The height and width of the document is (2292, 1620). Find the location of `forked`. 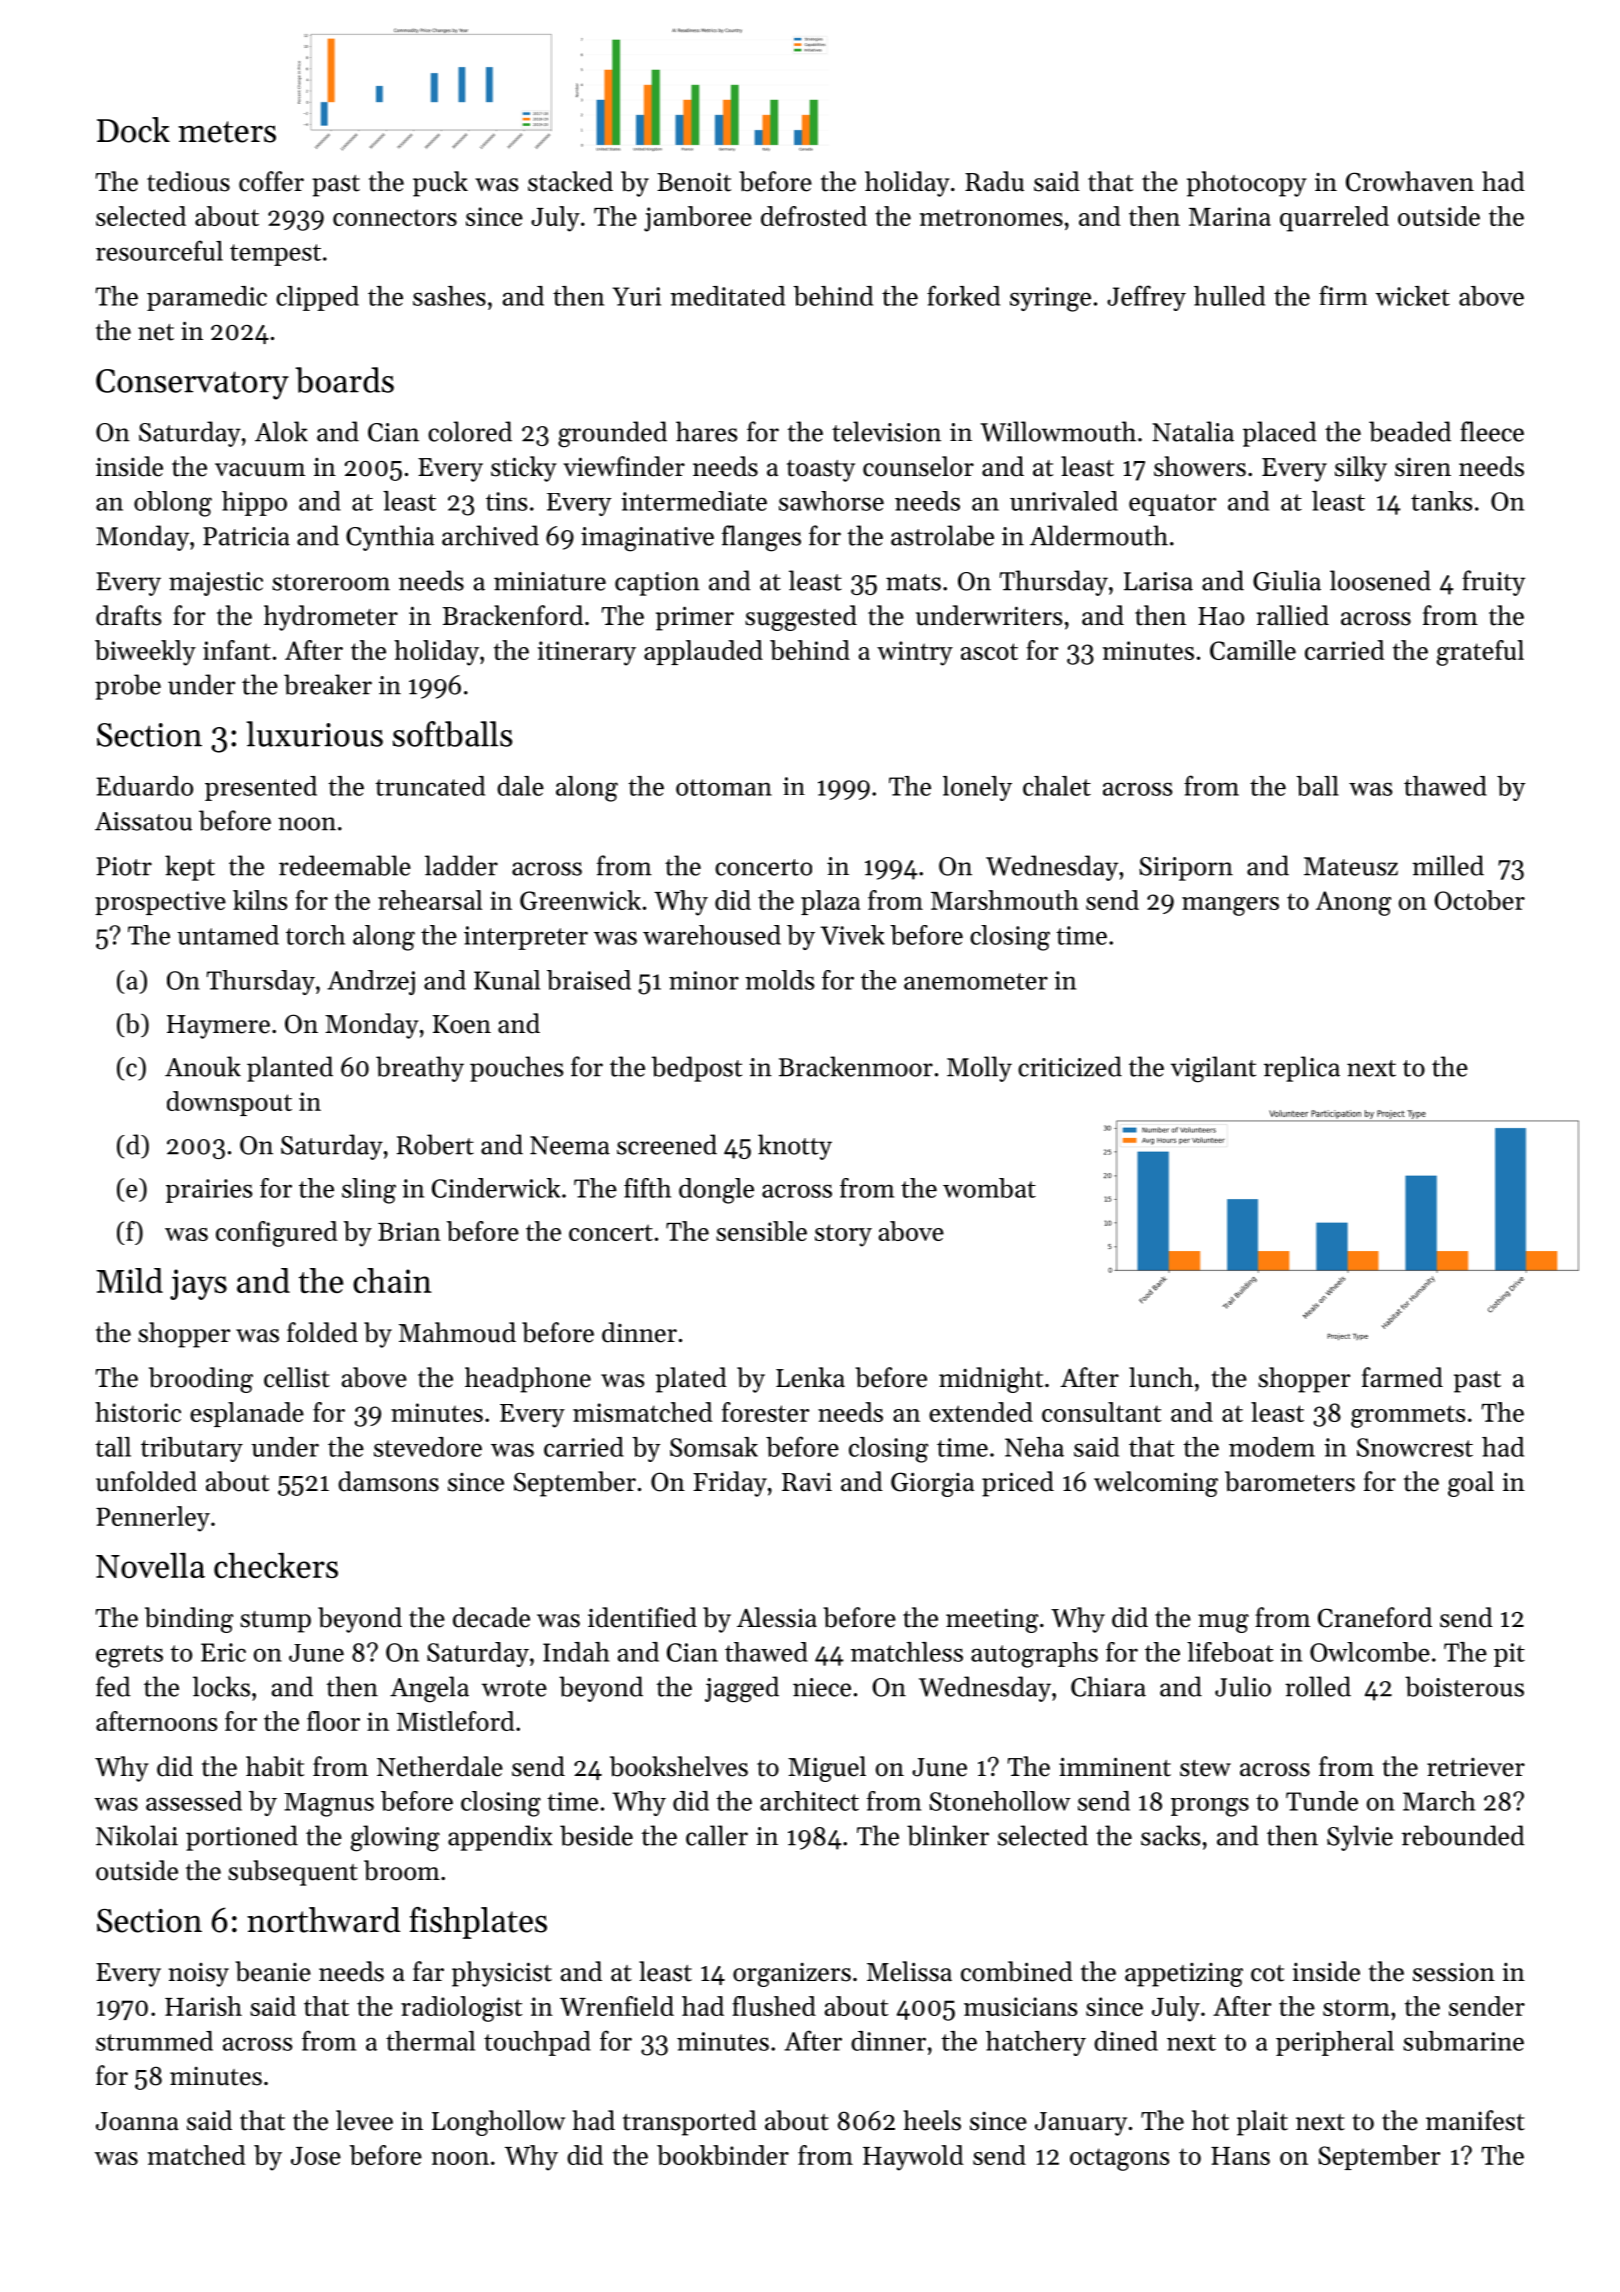

forked is located at coordinates (963, 295).
